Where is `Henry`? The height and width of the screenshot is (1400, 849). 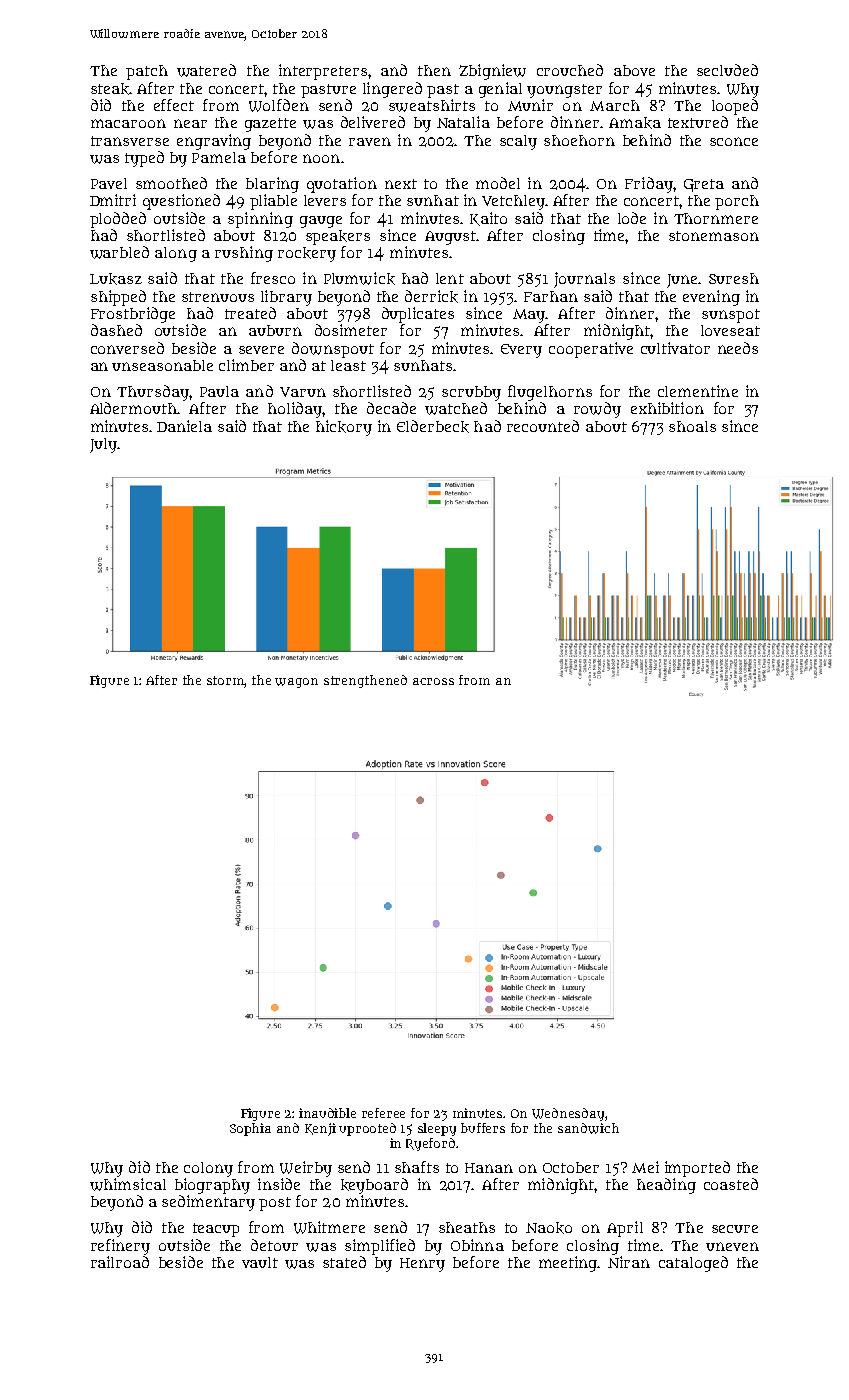
Henry is located at coordinates (422, 1265).
